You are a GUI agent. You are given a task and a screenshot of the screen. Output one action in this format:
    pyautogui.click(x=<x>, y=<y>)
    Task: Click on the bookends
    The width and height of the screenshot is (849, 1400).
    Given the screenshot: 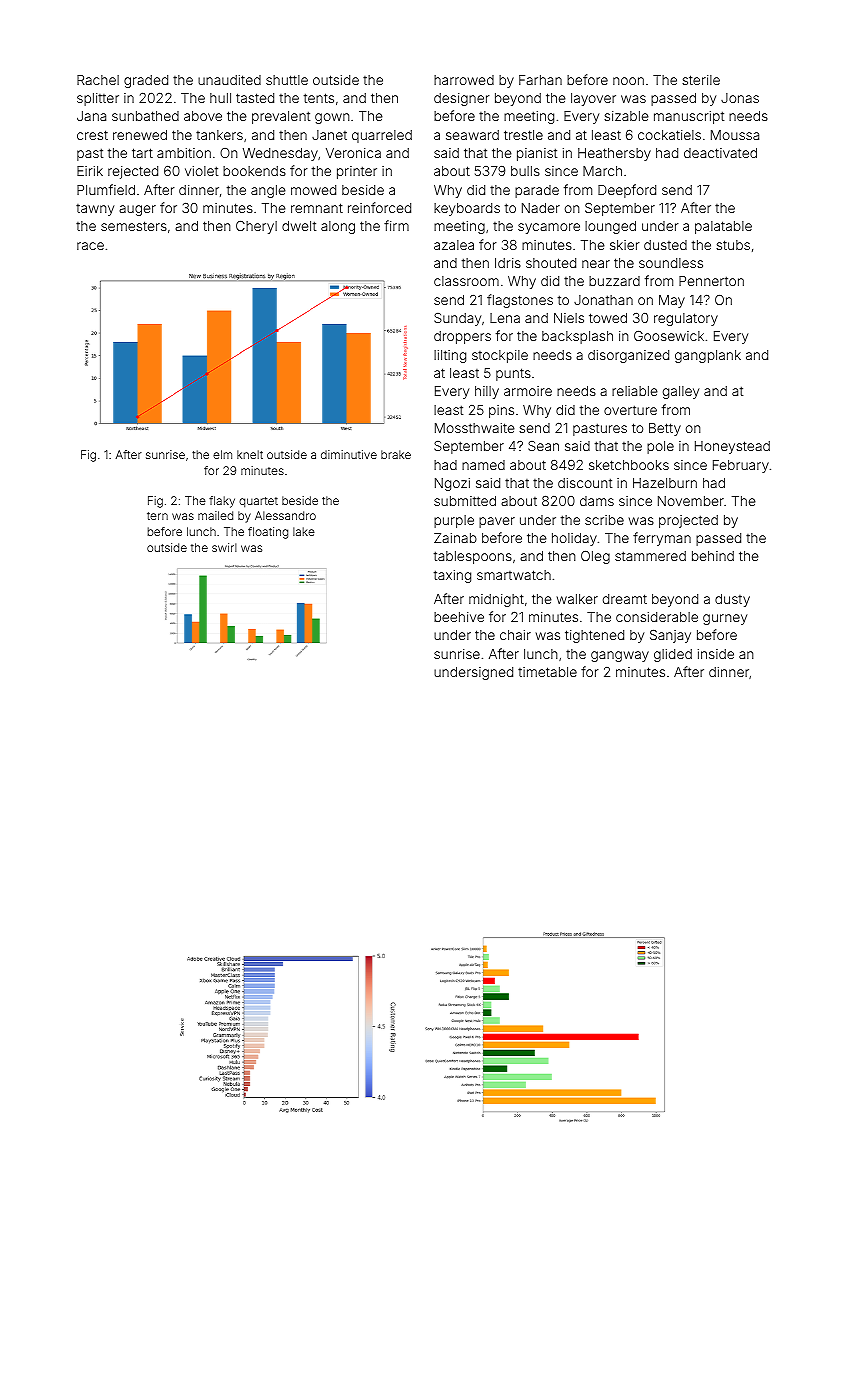 What is the action you would take?
    pyautogui.click(x=254, y=171)
